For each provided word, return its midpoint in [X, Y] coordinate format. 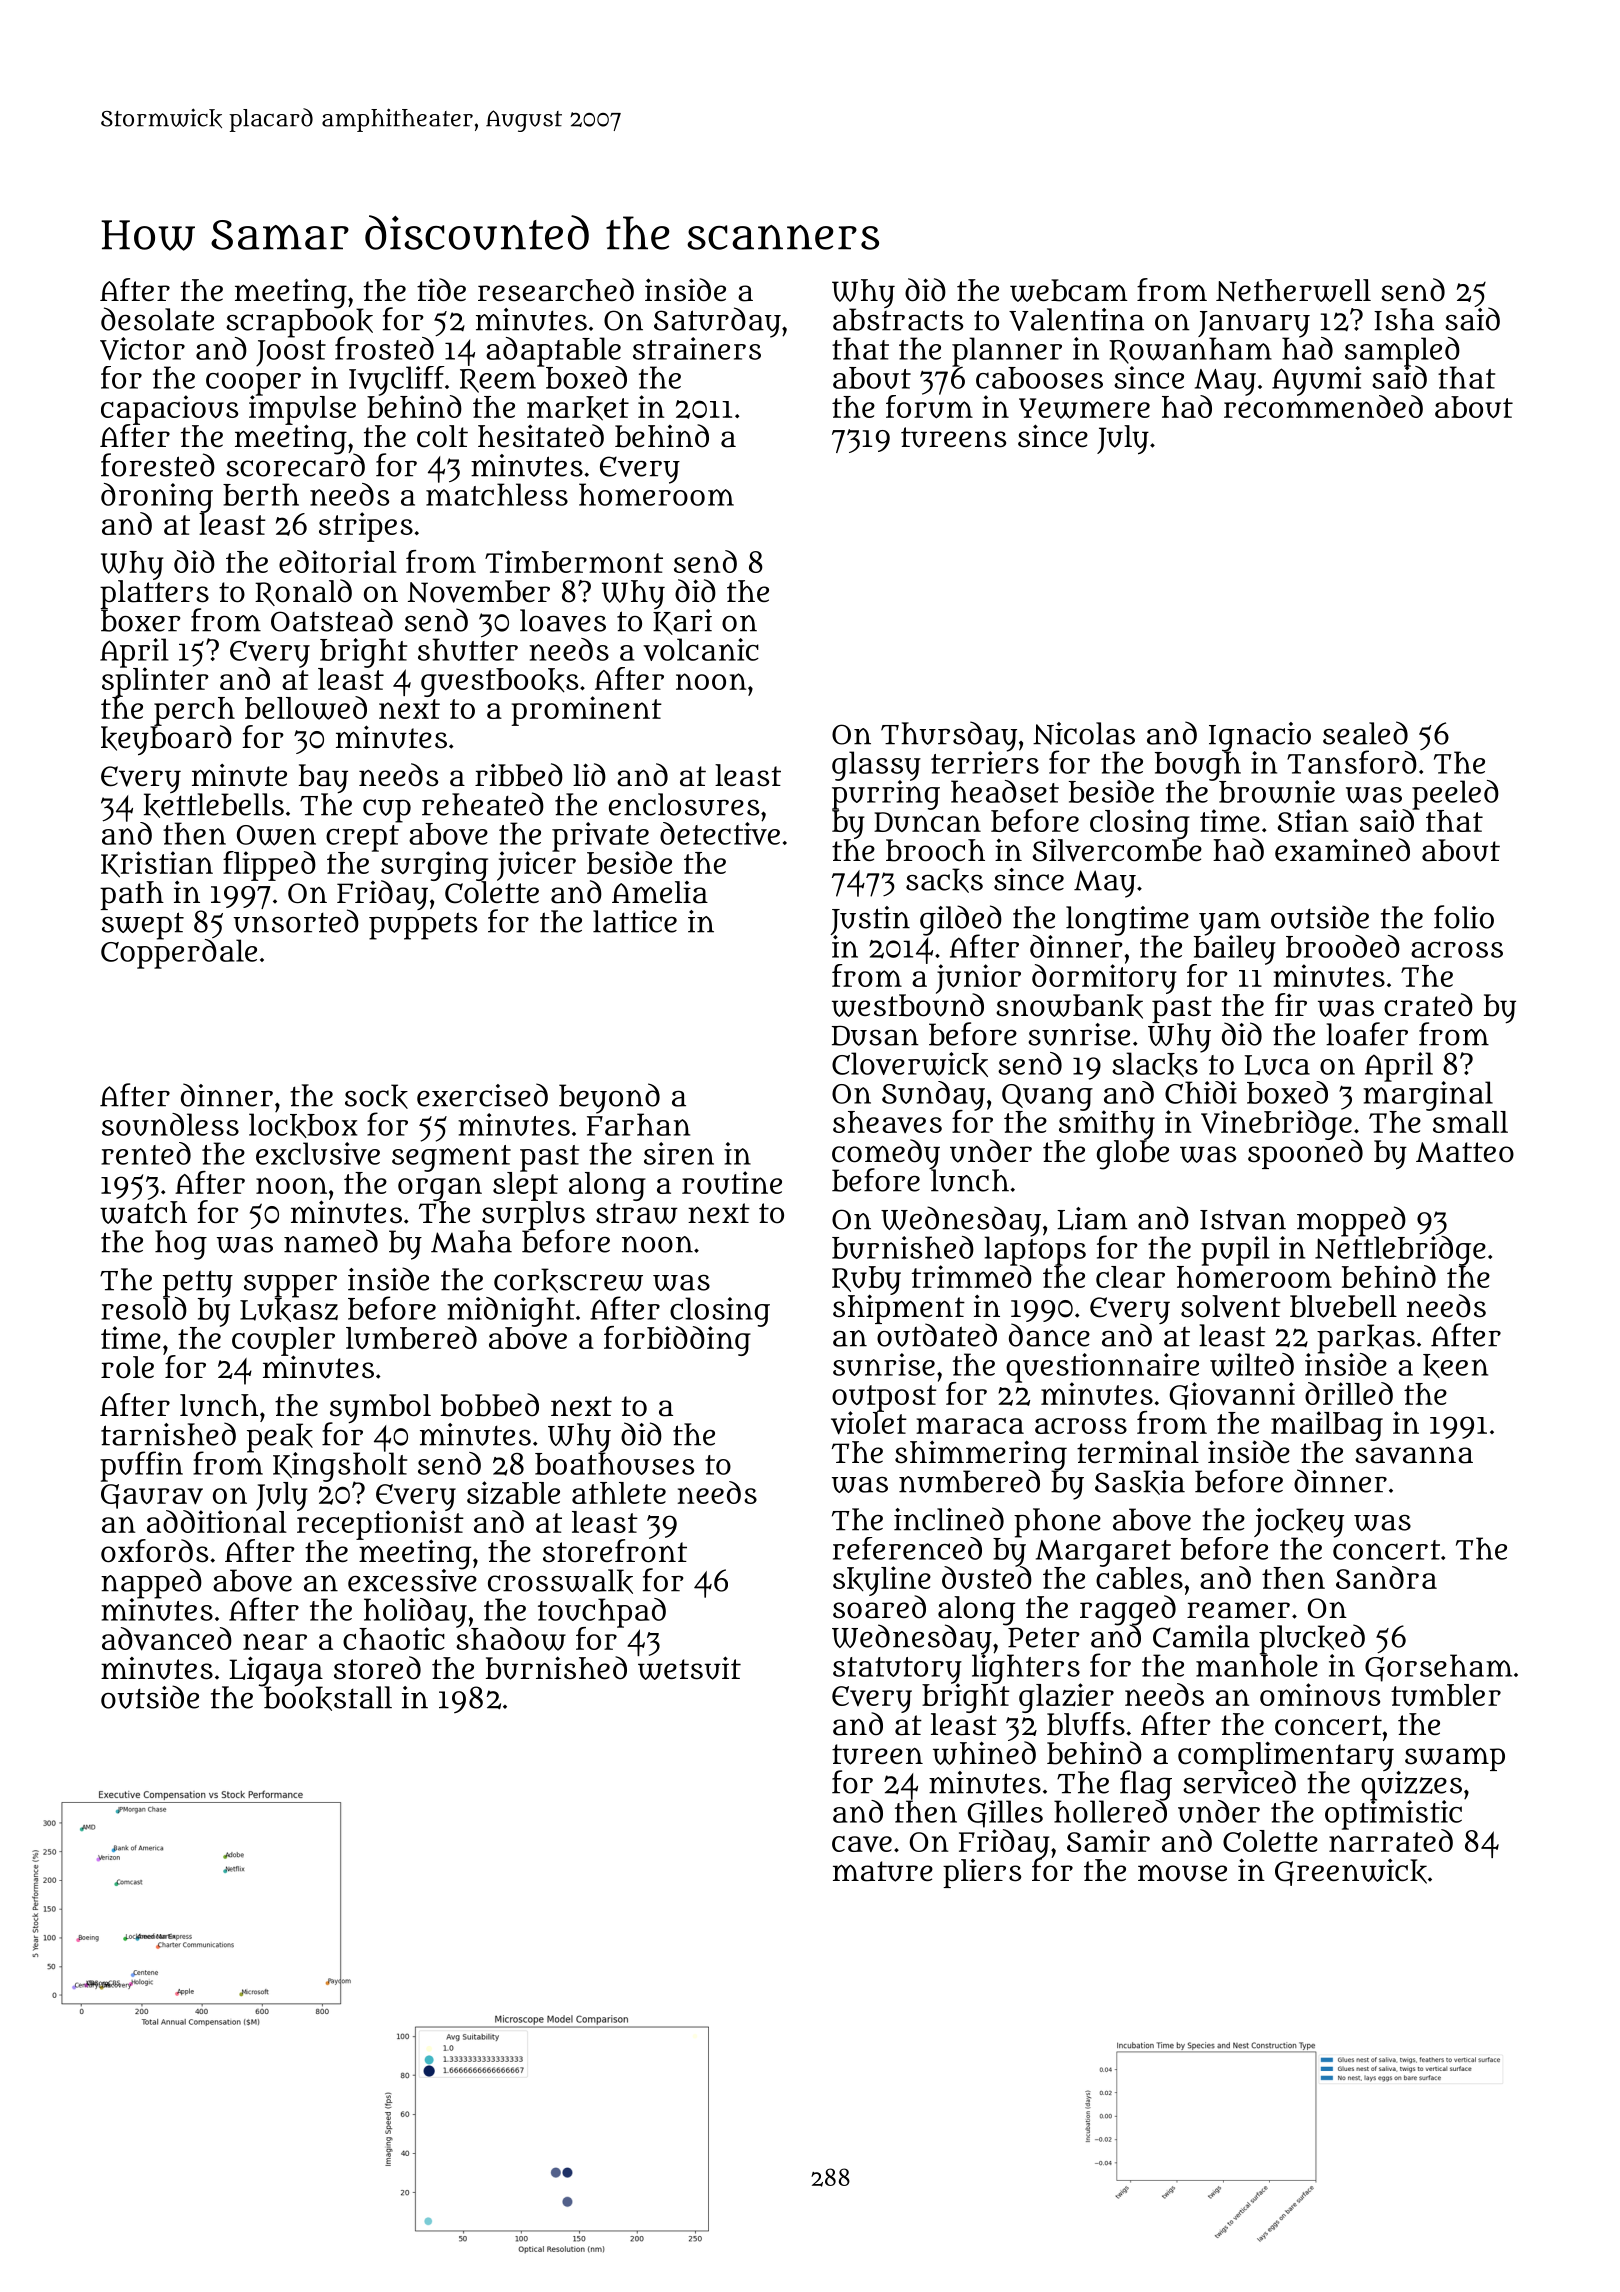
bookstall [327, 1698]
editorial [338, 561]
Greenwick [1351, 1872]
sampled [1402, 351]
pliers [982, 1873]
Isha [1404, 319]
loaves [563, 620]
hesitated [541, 436]
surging [434, 866]
